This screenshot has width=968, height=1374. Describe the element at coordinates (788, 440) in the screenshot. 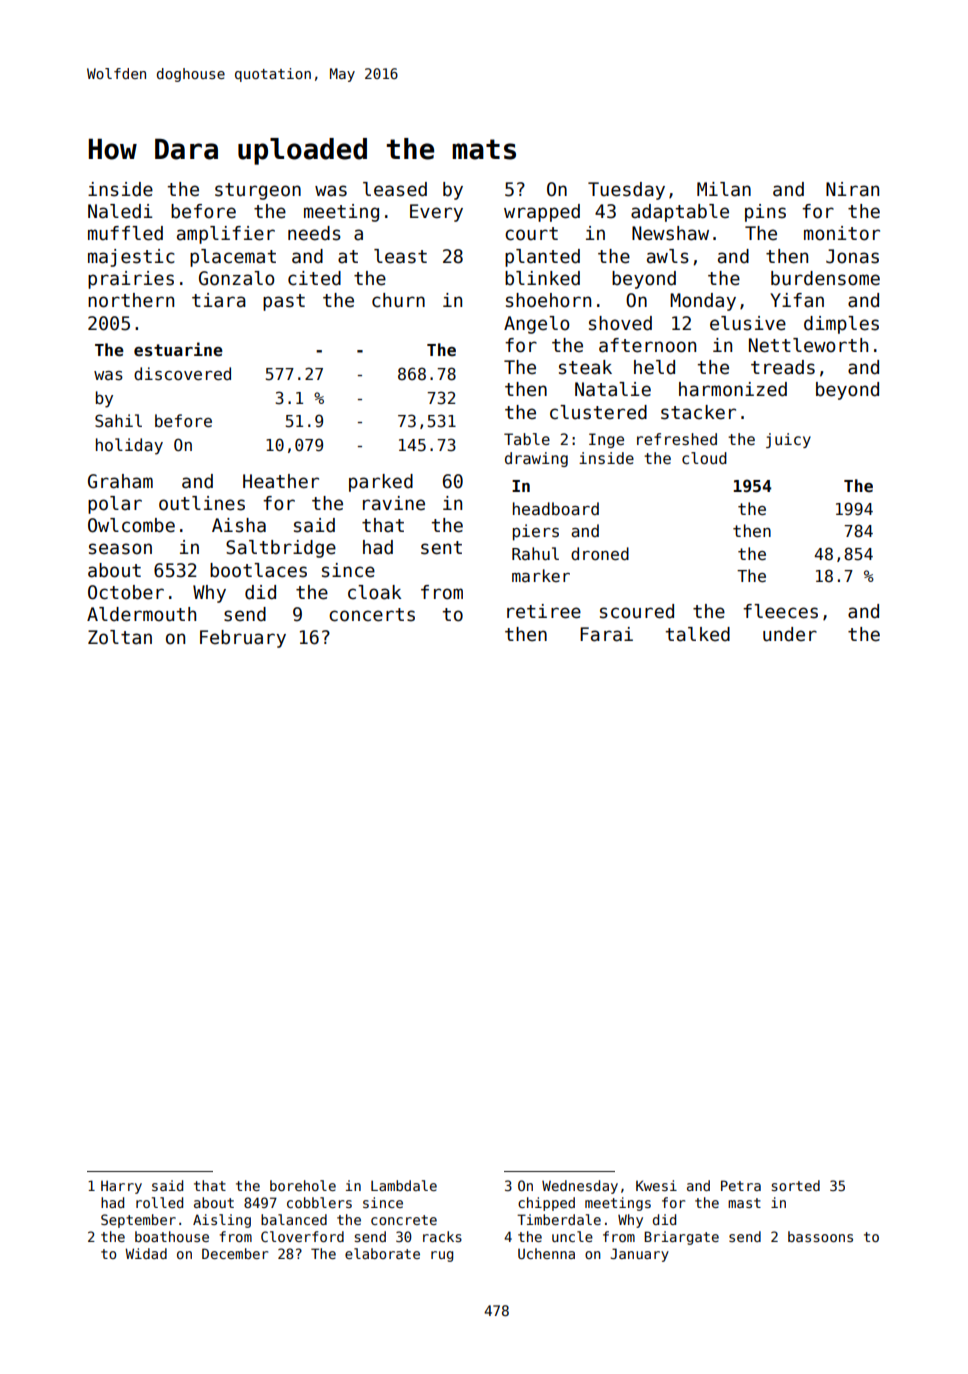

I see `juicy` at that location.
